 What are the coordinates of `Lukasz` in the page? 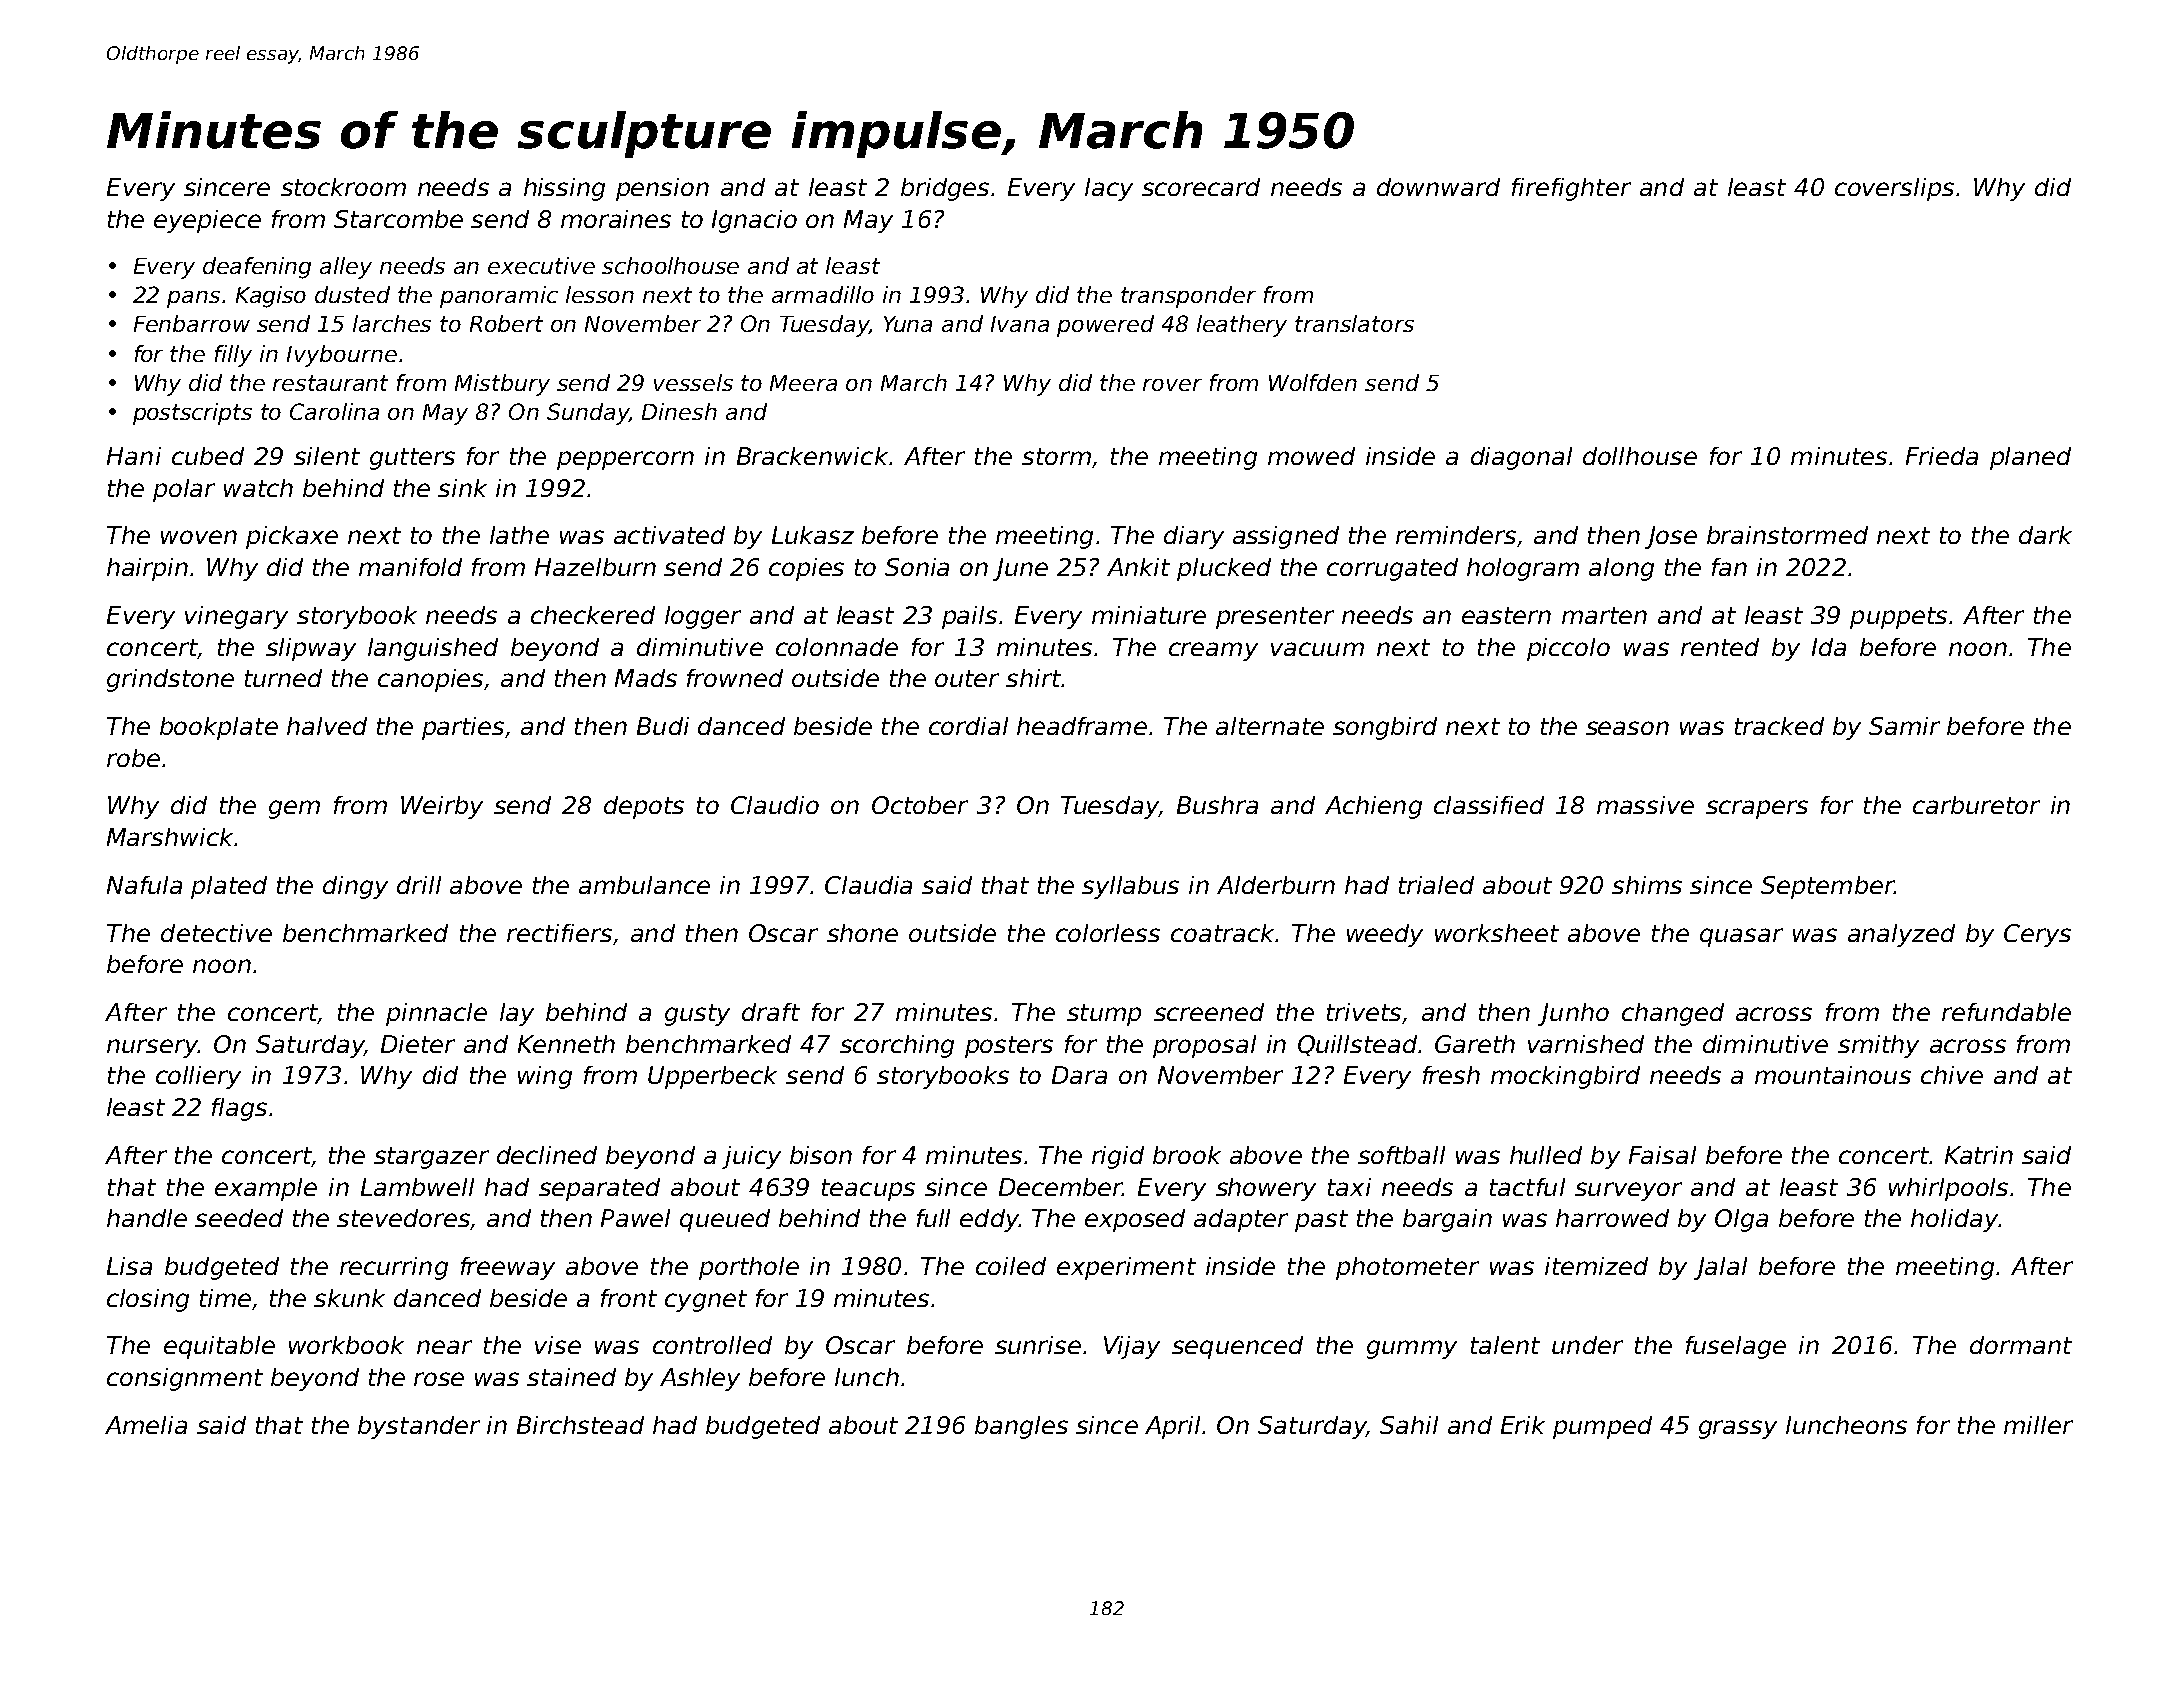 It's located at (813, 535).
